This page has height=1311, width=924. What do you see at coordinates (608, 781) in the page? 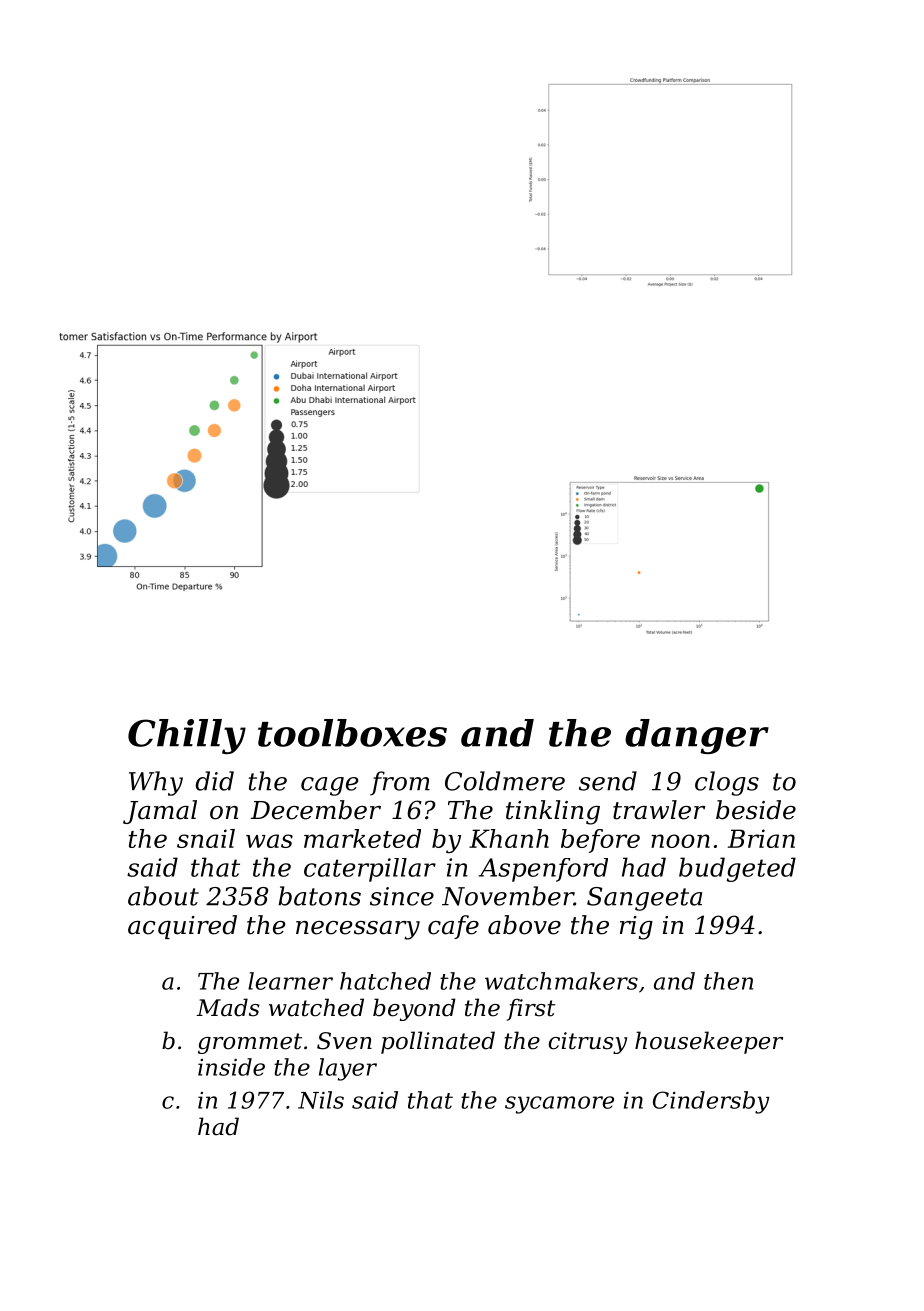
I see `send` at bounding box center [608, 781].
